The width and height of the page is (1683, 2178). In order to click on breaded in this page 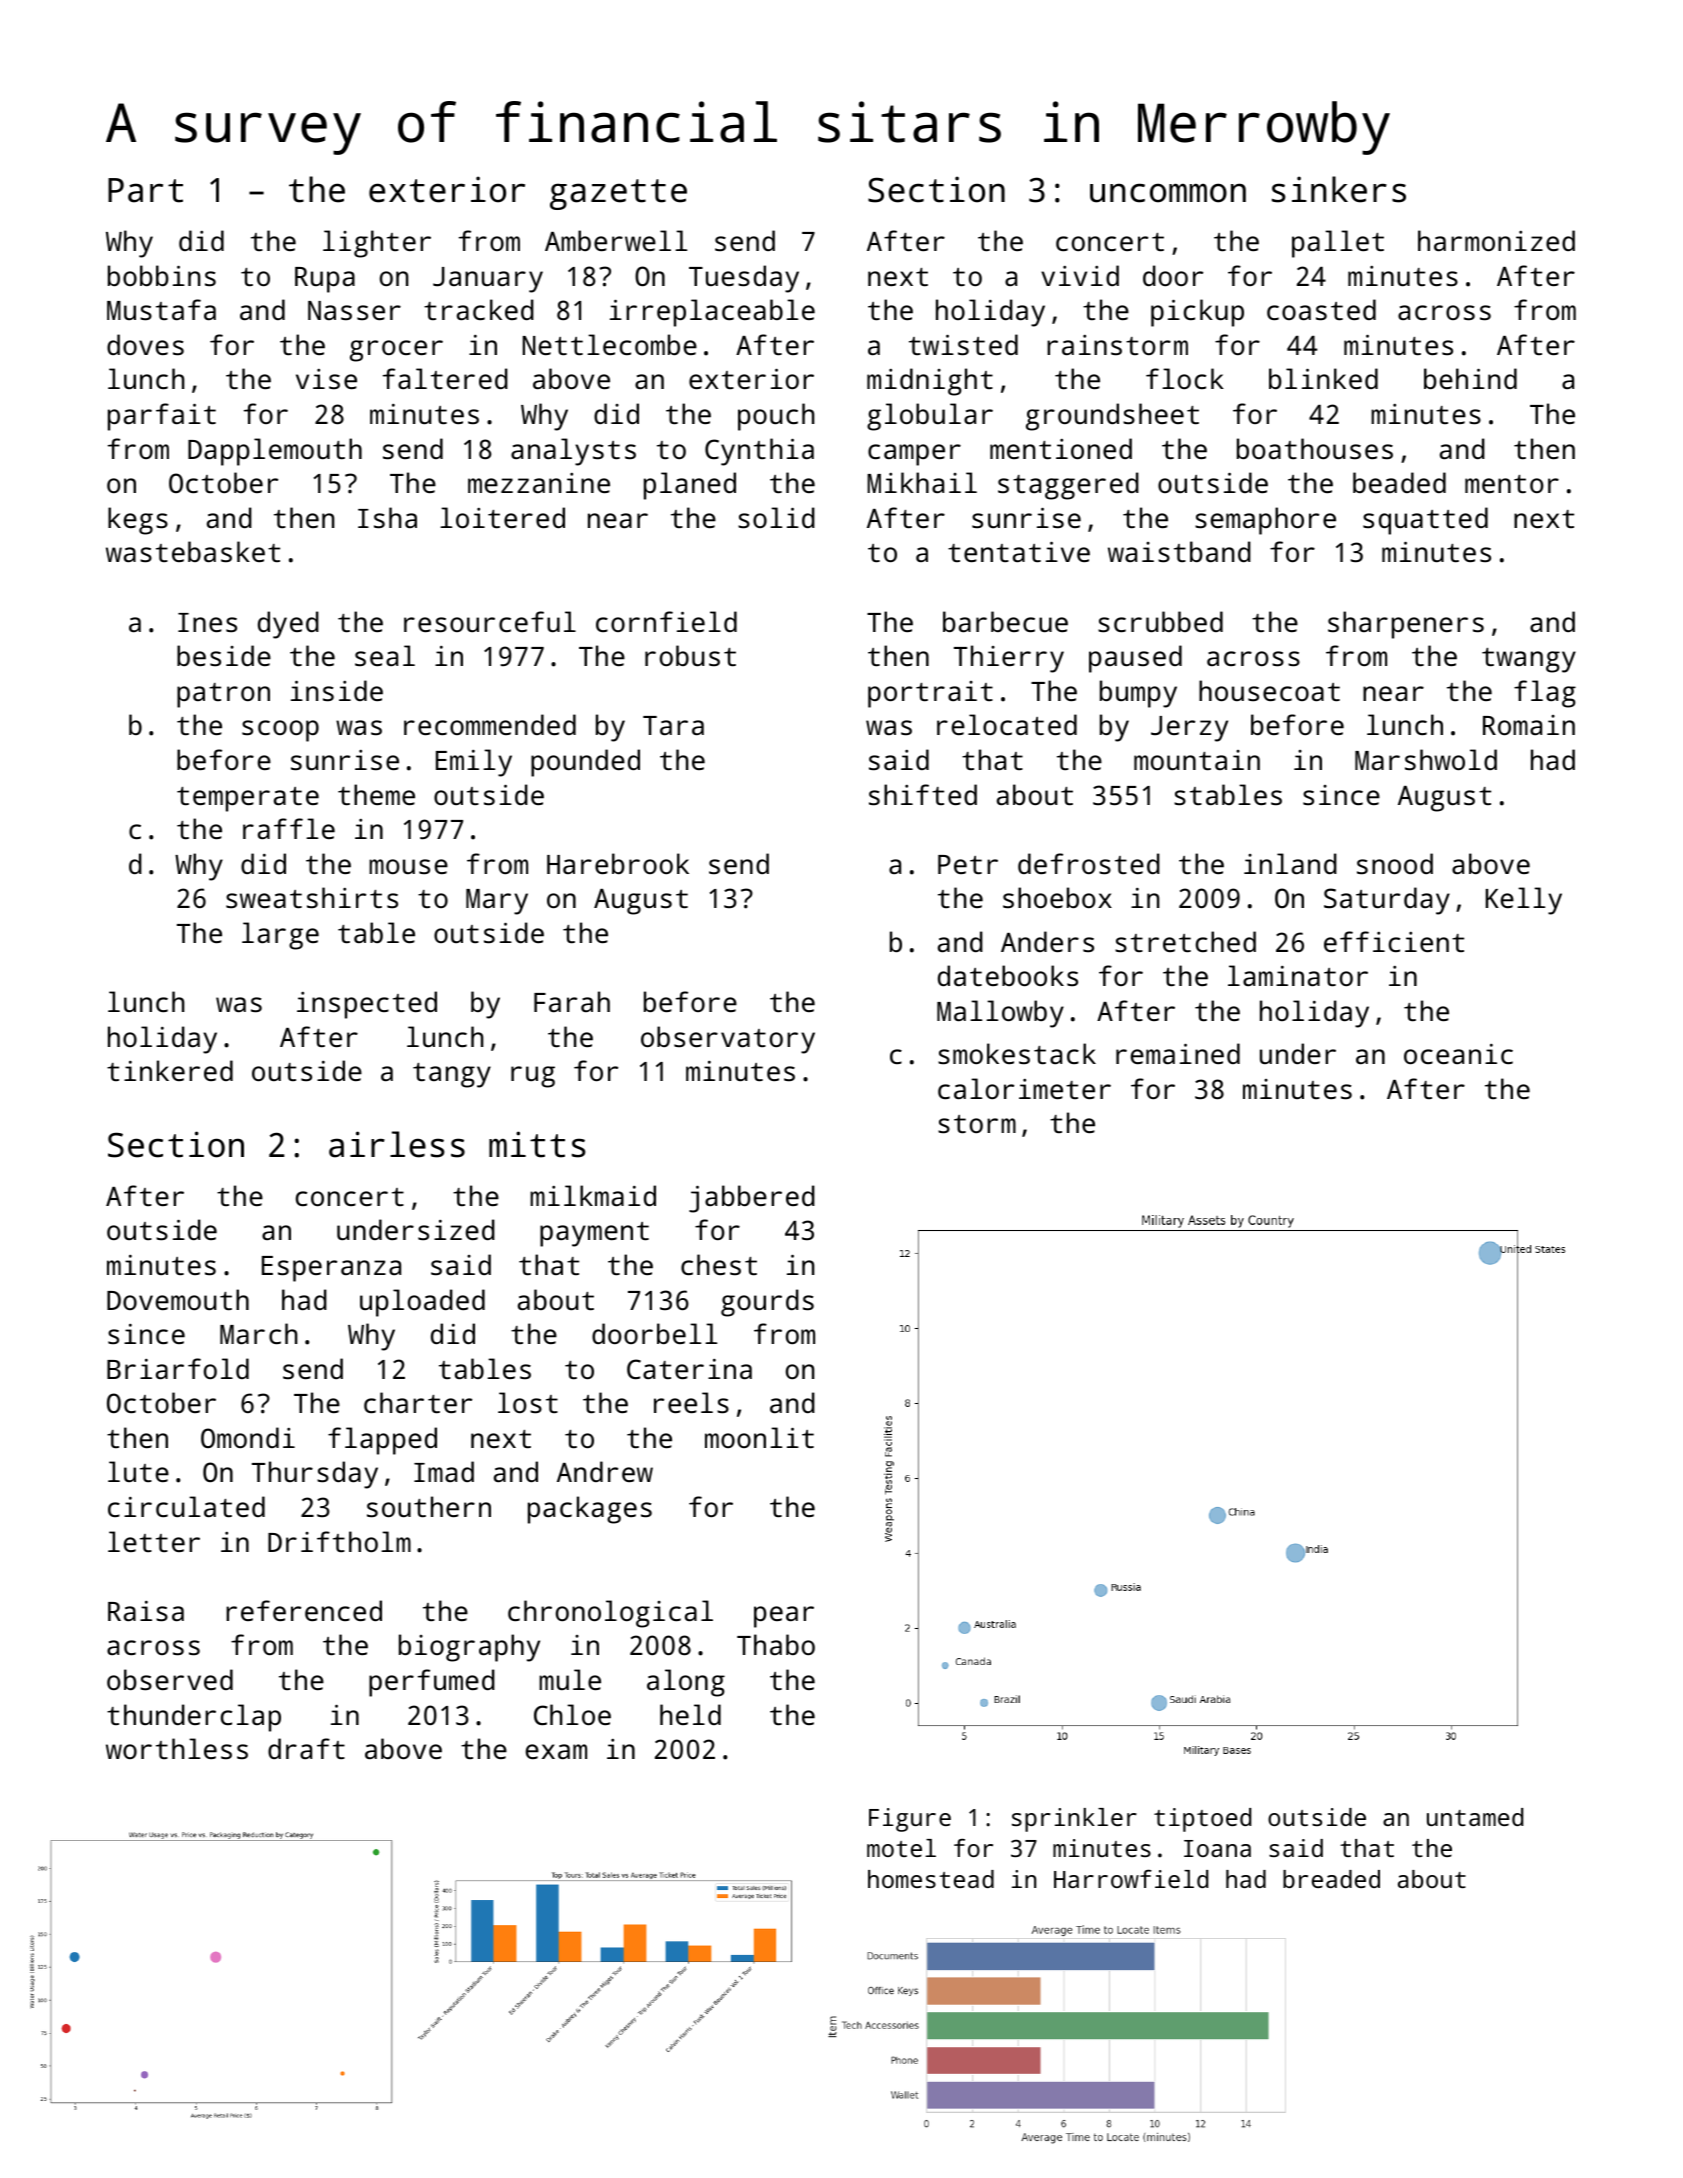, I will do `click(1331, 1879)`.
